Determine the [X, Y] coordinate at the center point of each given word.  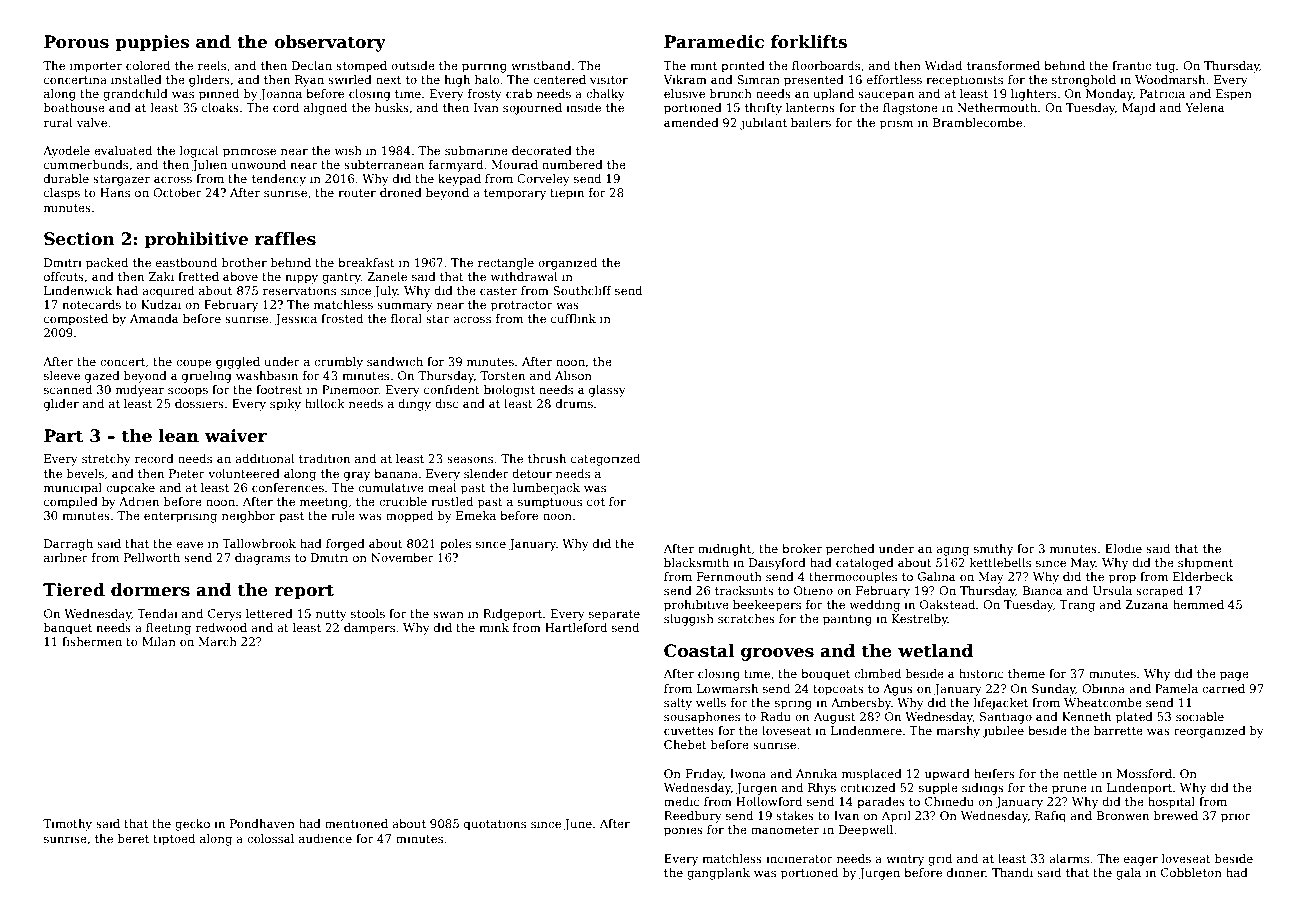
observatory [330, 43]
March [217, 641]
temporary [515, 194]
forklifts [809, 42]
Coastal [699, 651]
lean [179, 436]
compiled [71, 503]
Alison [573, 375]
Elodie [1123, 548]
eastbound [186, 262]
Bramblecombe [977, 122]
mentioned [356, 823]
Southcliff [582, 290]
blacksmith [696, 562]
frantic [1131, 65]
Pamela [1176, 688]
